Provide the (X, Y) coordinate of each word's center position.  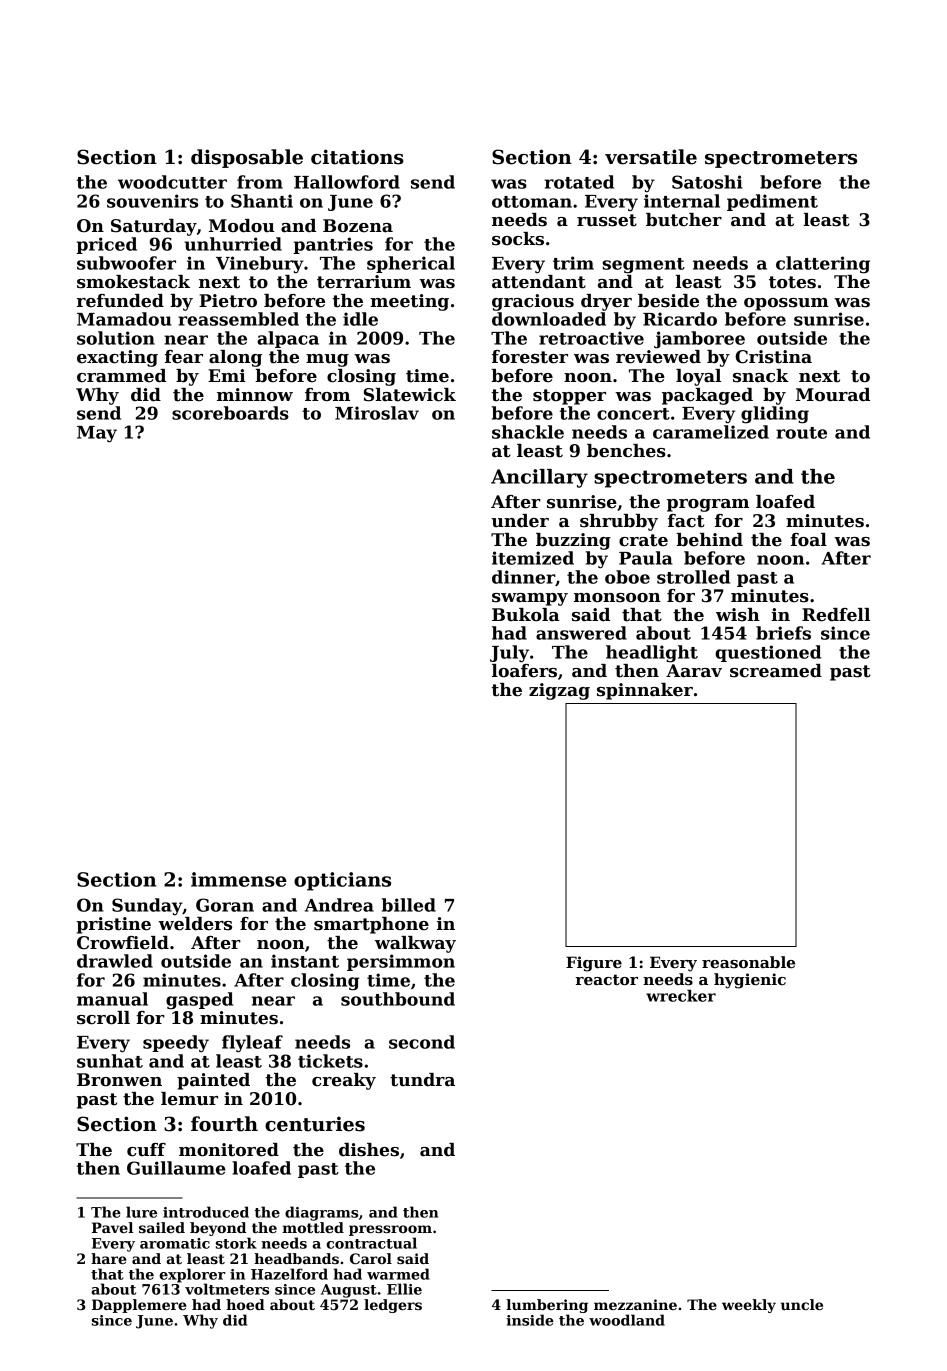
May (97, 434)
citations (357, 157)
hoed (245, 1304)
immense (239, 879)
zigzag (559, 691)
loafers (524, 671)
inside (530, 1320)
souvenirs (152, 201)
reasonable (748, 962)
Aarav (694, 671)
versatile (651, 157)
